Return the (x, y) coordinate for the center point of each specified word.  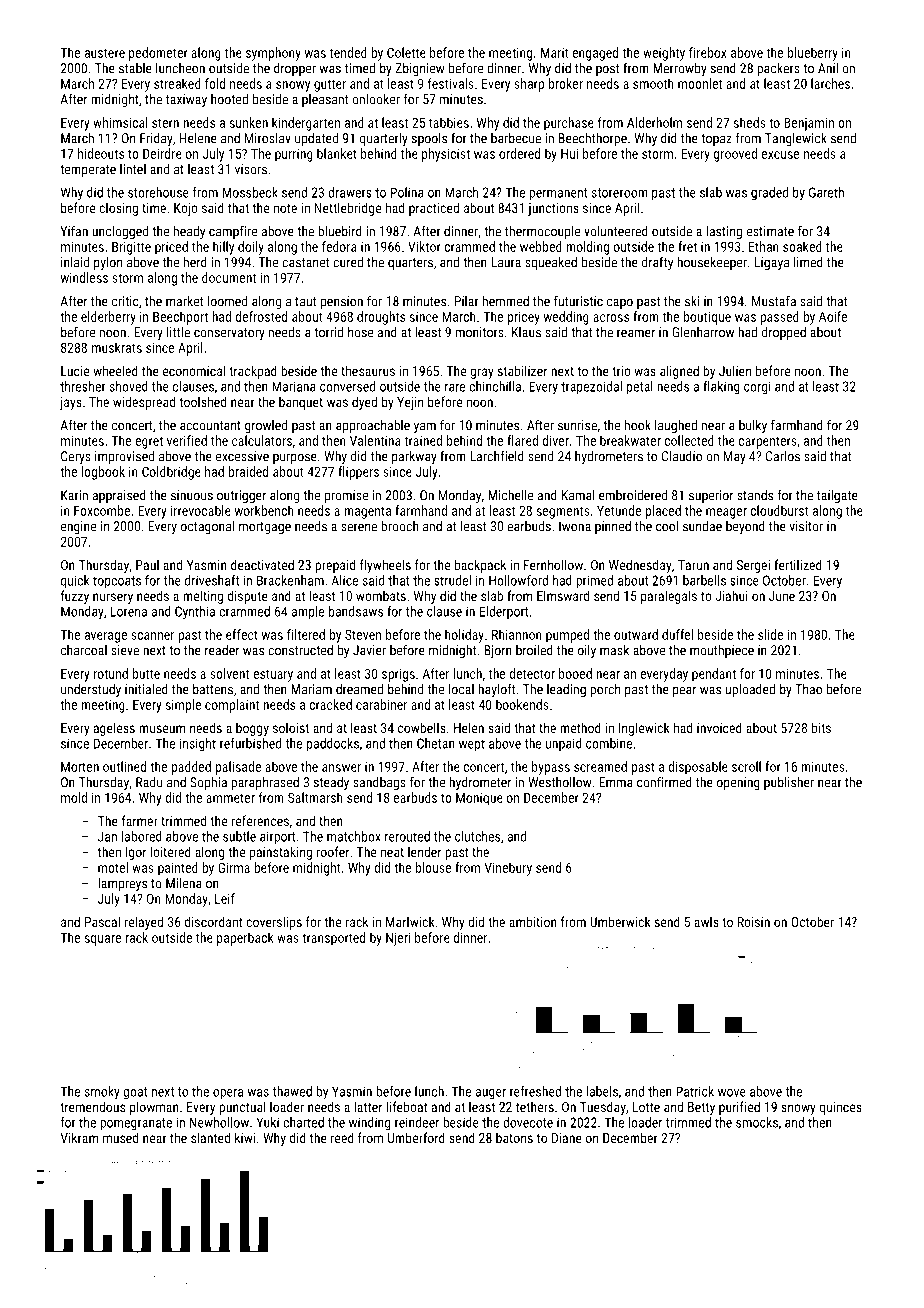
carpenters (768, 442)
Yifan (74, 231)
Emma (616, 782)
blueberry (813, 54)
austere (105, 53)
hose (360, 332)
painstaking (281, 853)
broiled (534, 650)
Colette (406, 52)
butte (146, 673)
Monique (479, 799)
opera (228, 1094)
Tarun (693, 565)
